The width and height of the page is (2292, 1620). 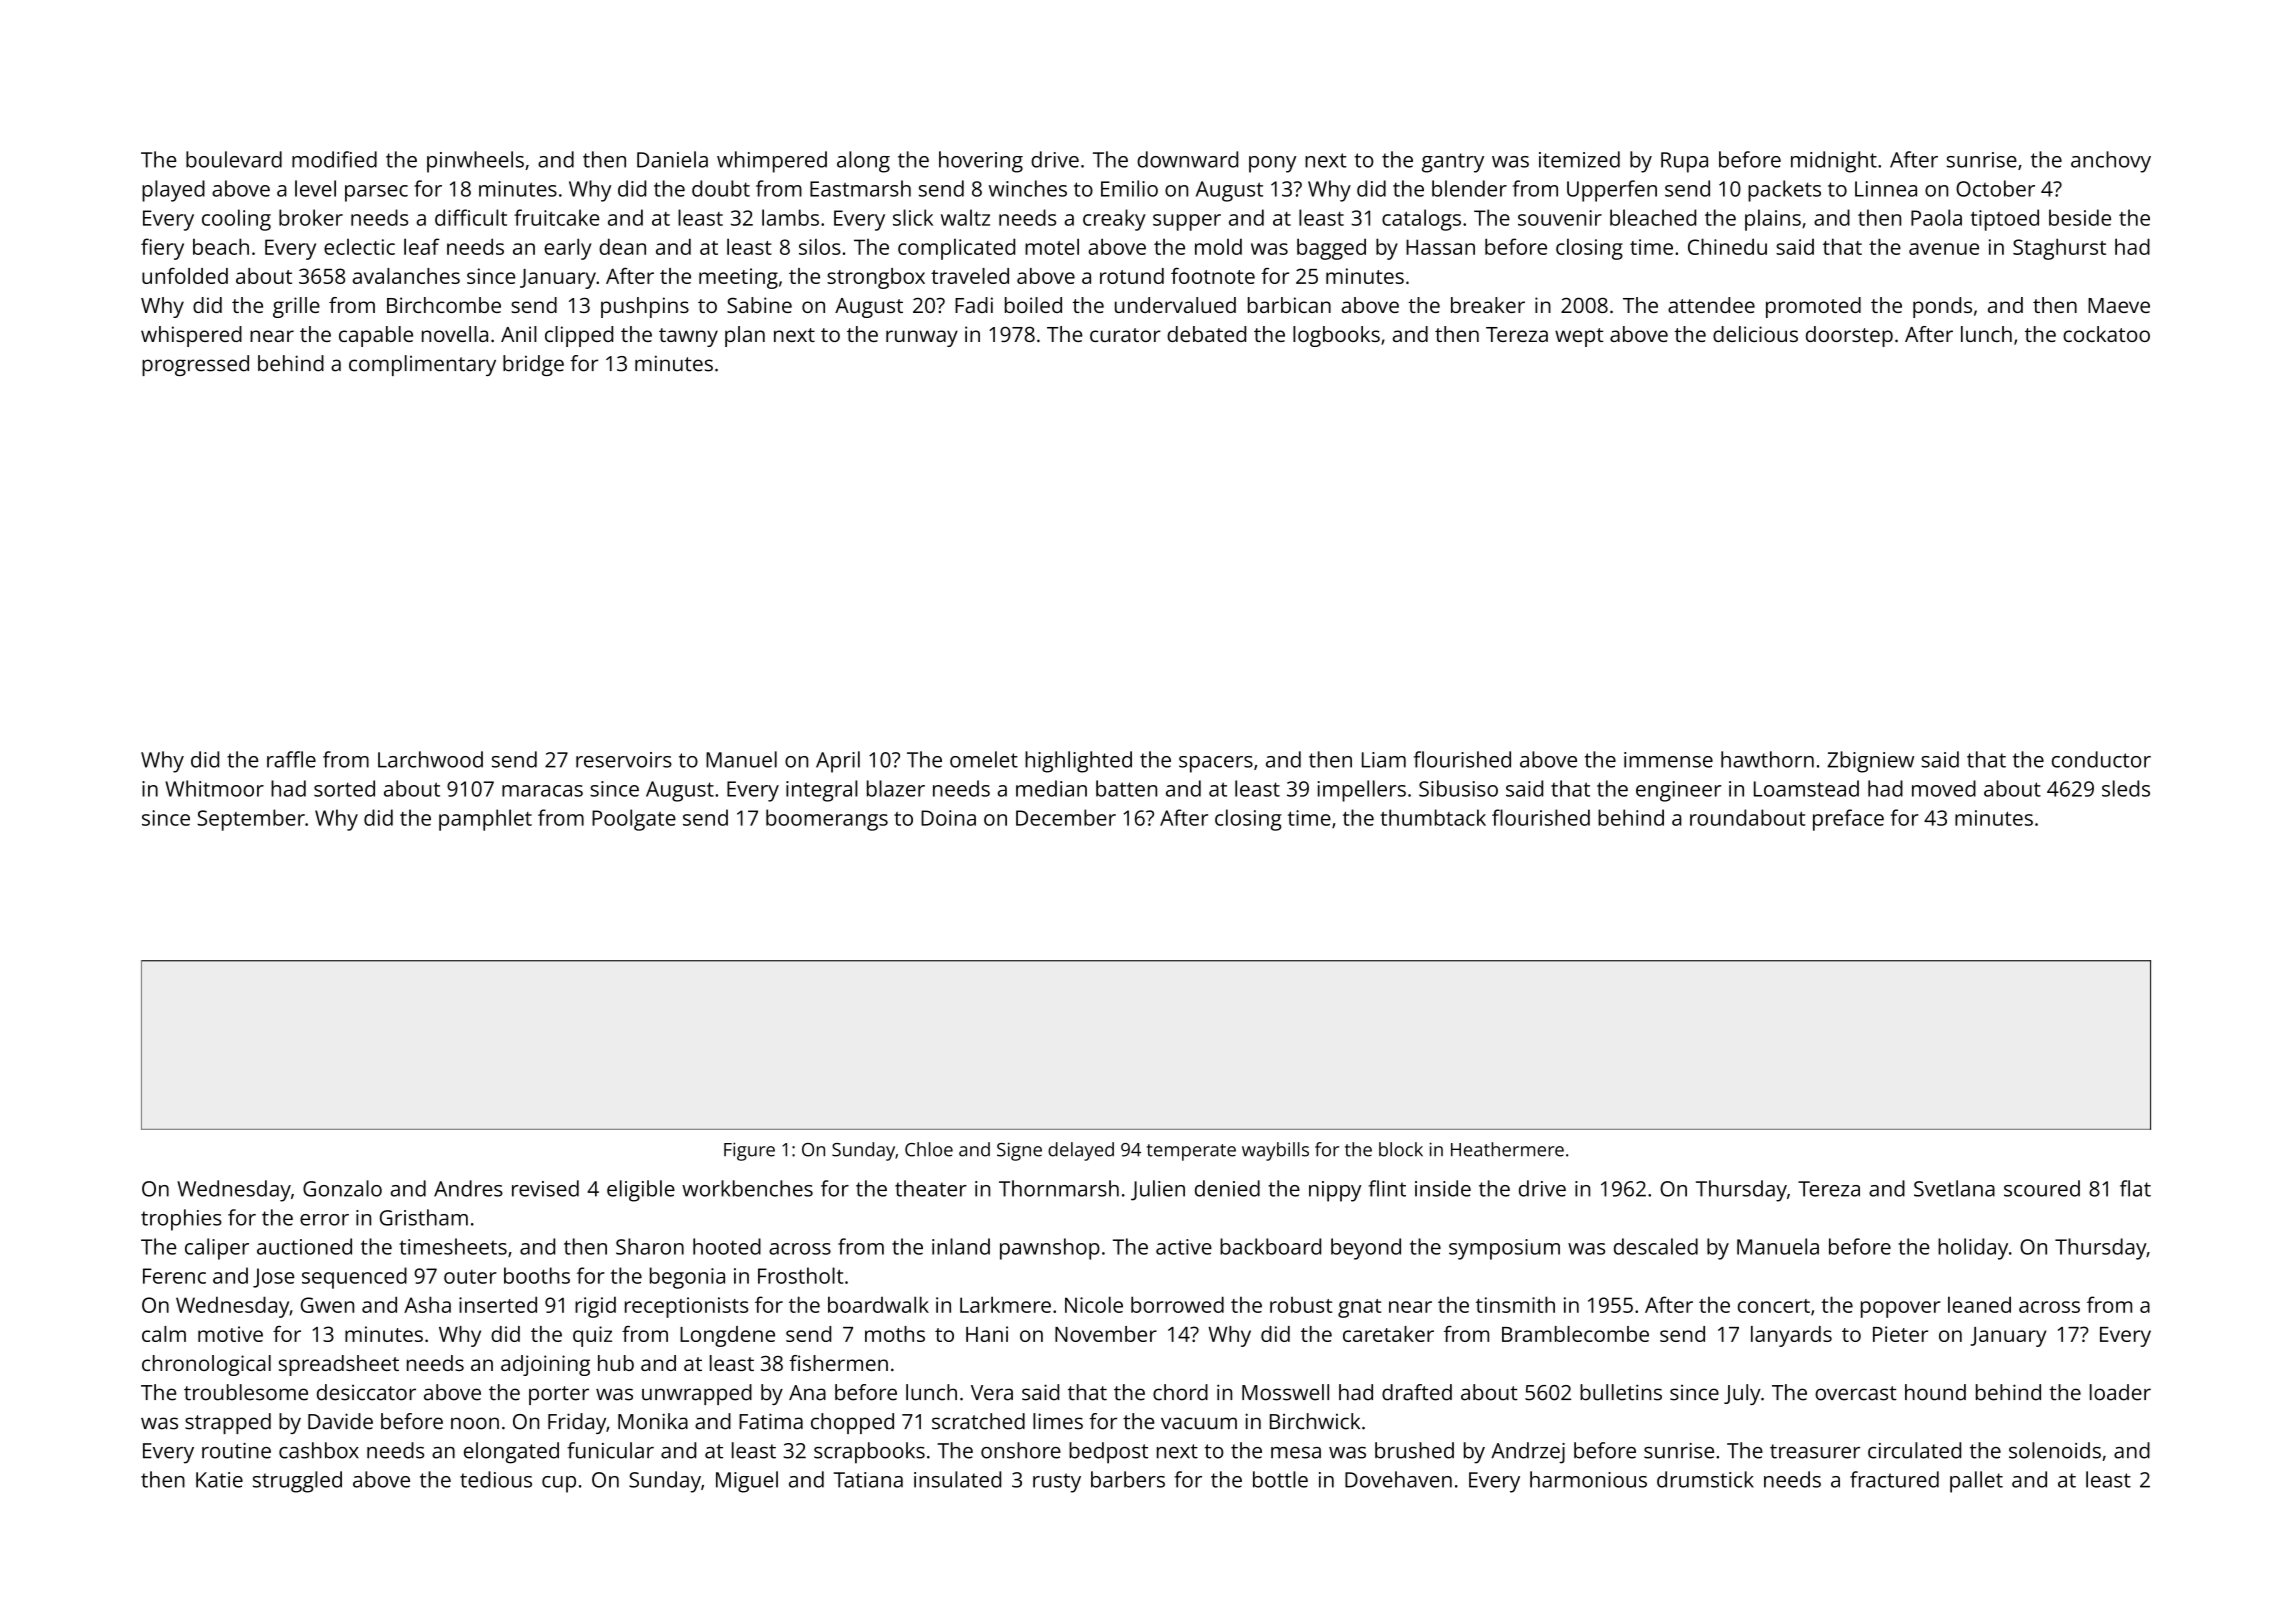 What do you see at coordinates (1579, 337) in the page?
I see `wept` at bounding box center [1579, 337].
